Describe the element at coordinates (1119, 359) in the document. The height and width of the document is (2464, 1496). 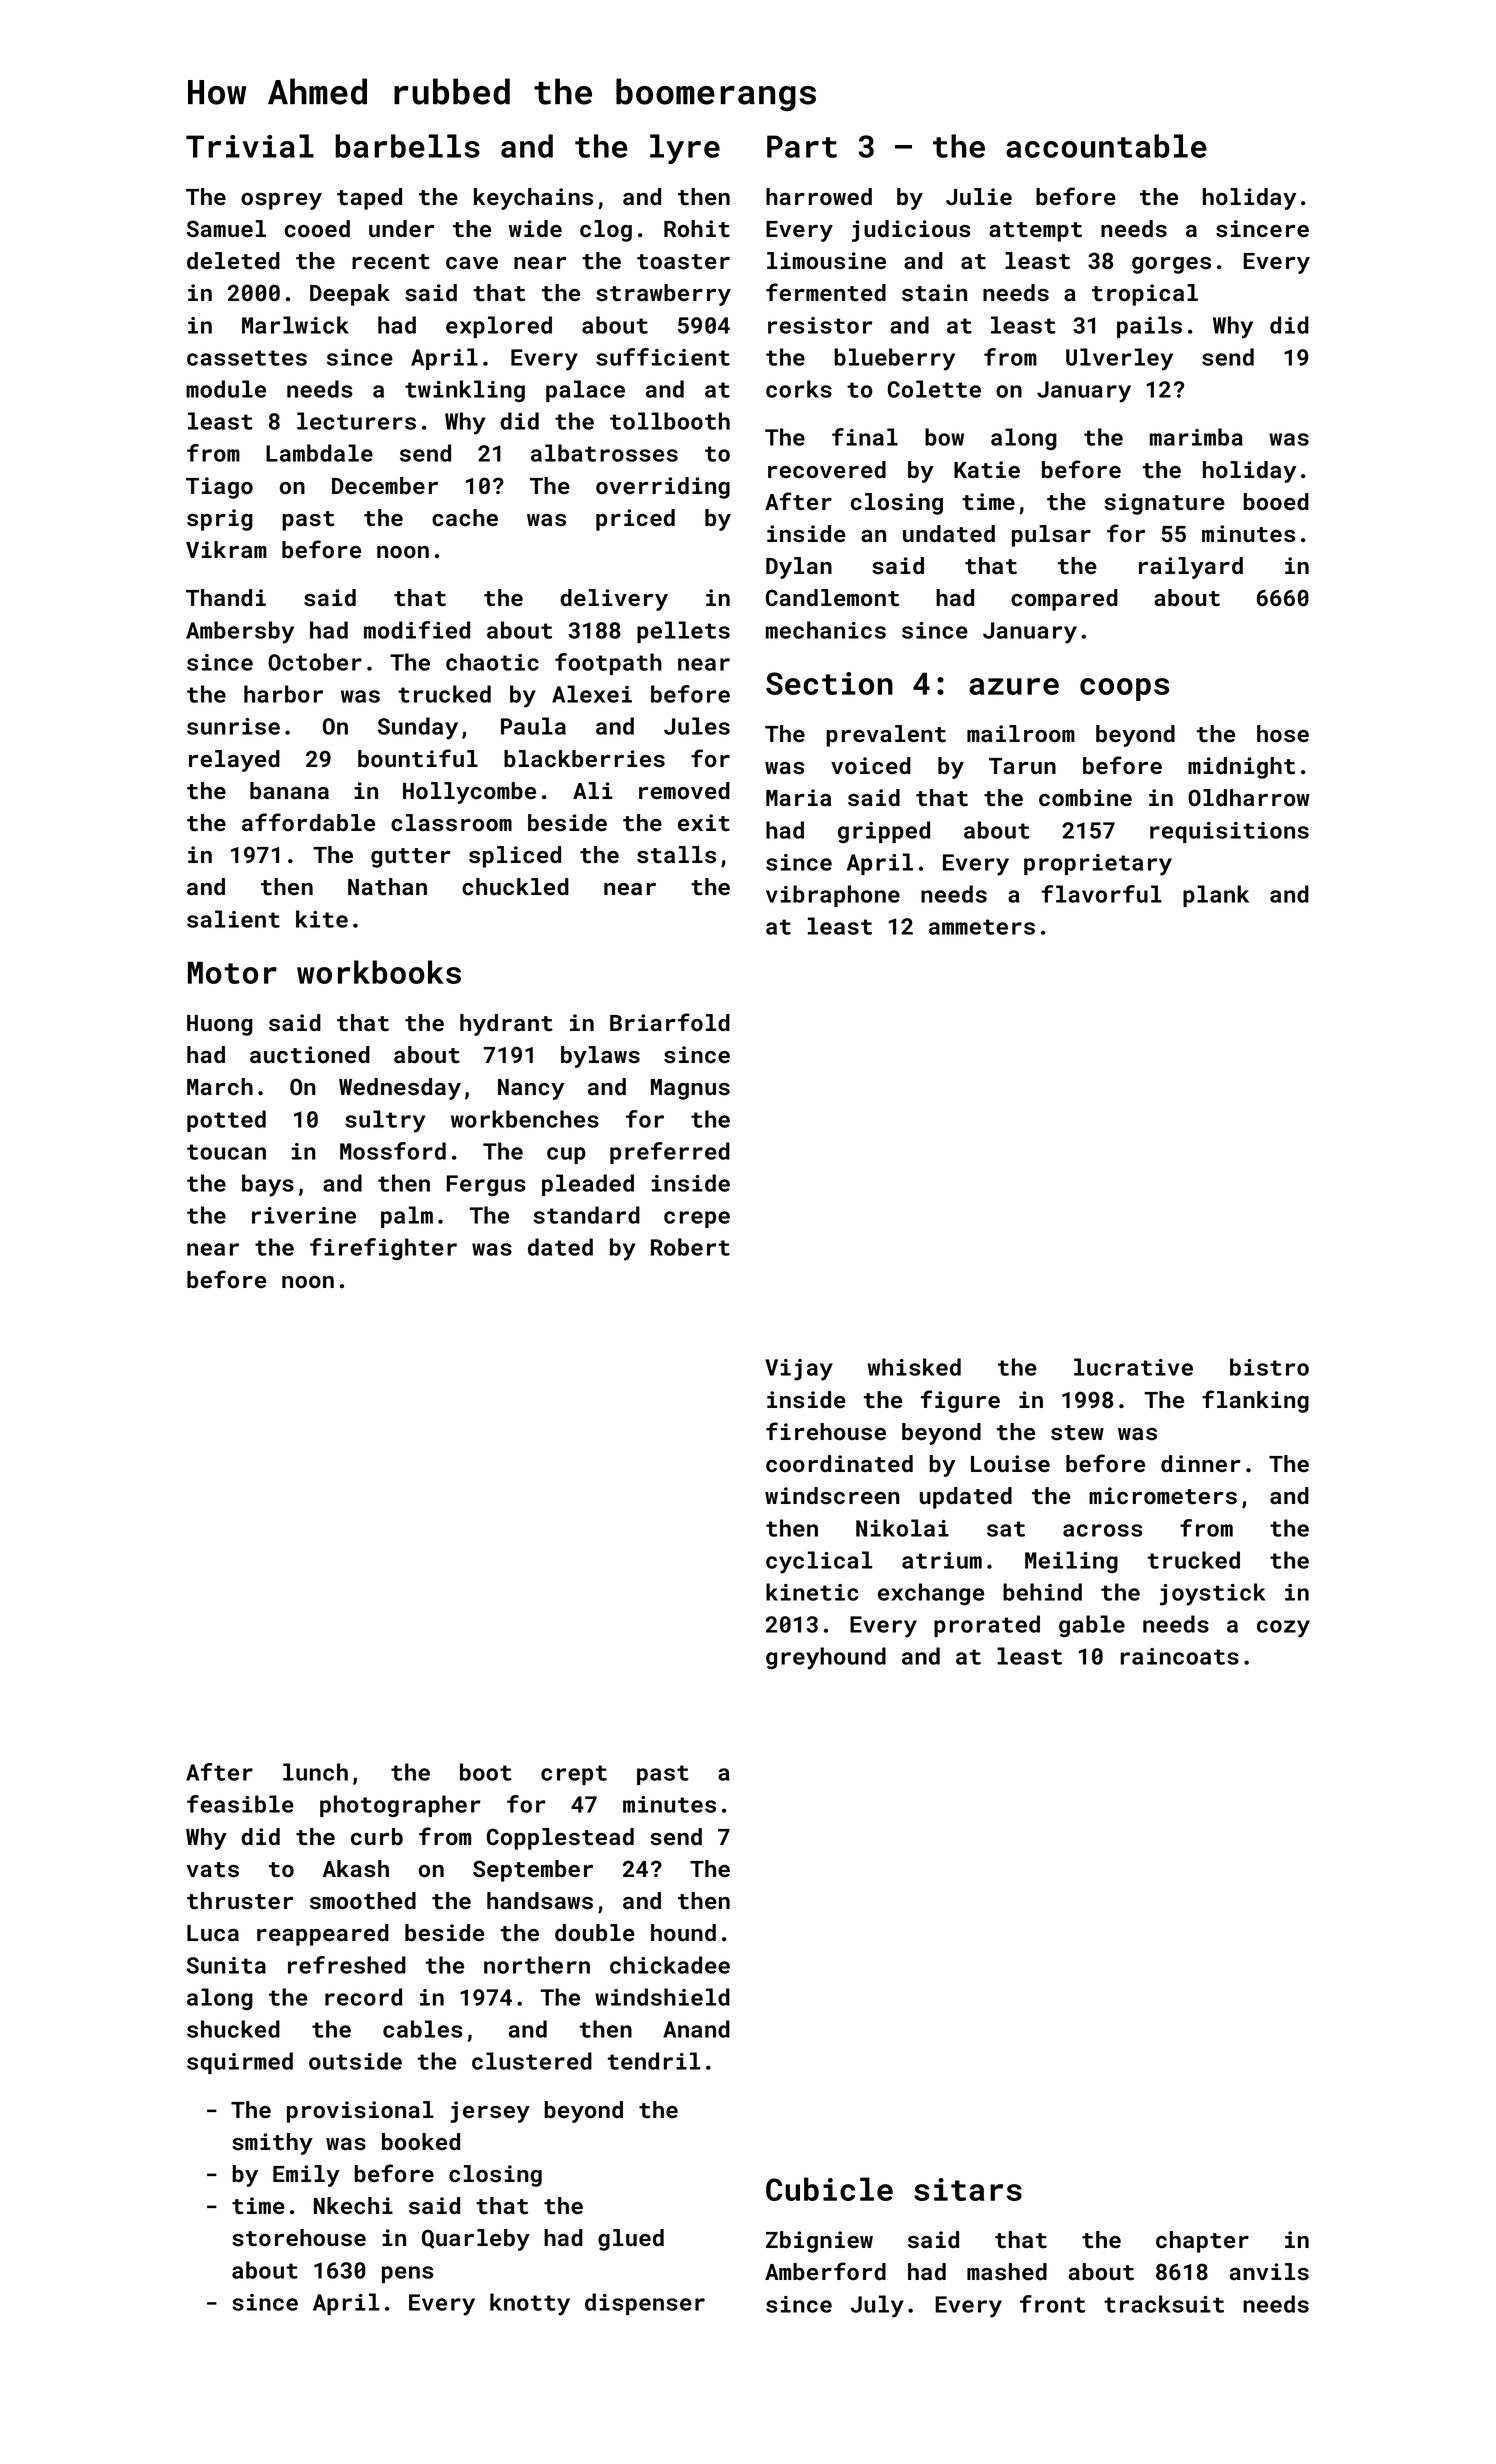
I see `Ulverley` at that location.
